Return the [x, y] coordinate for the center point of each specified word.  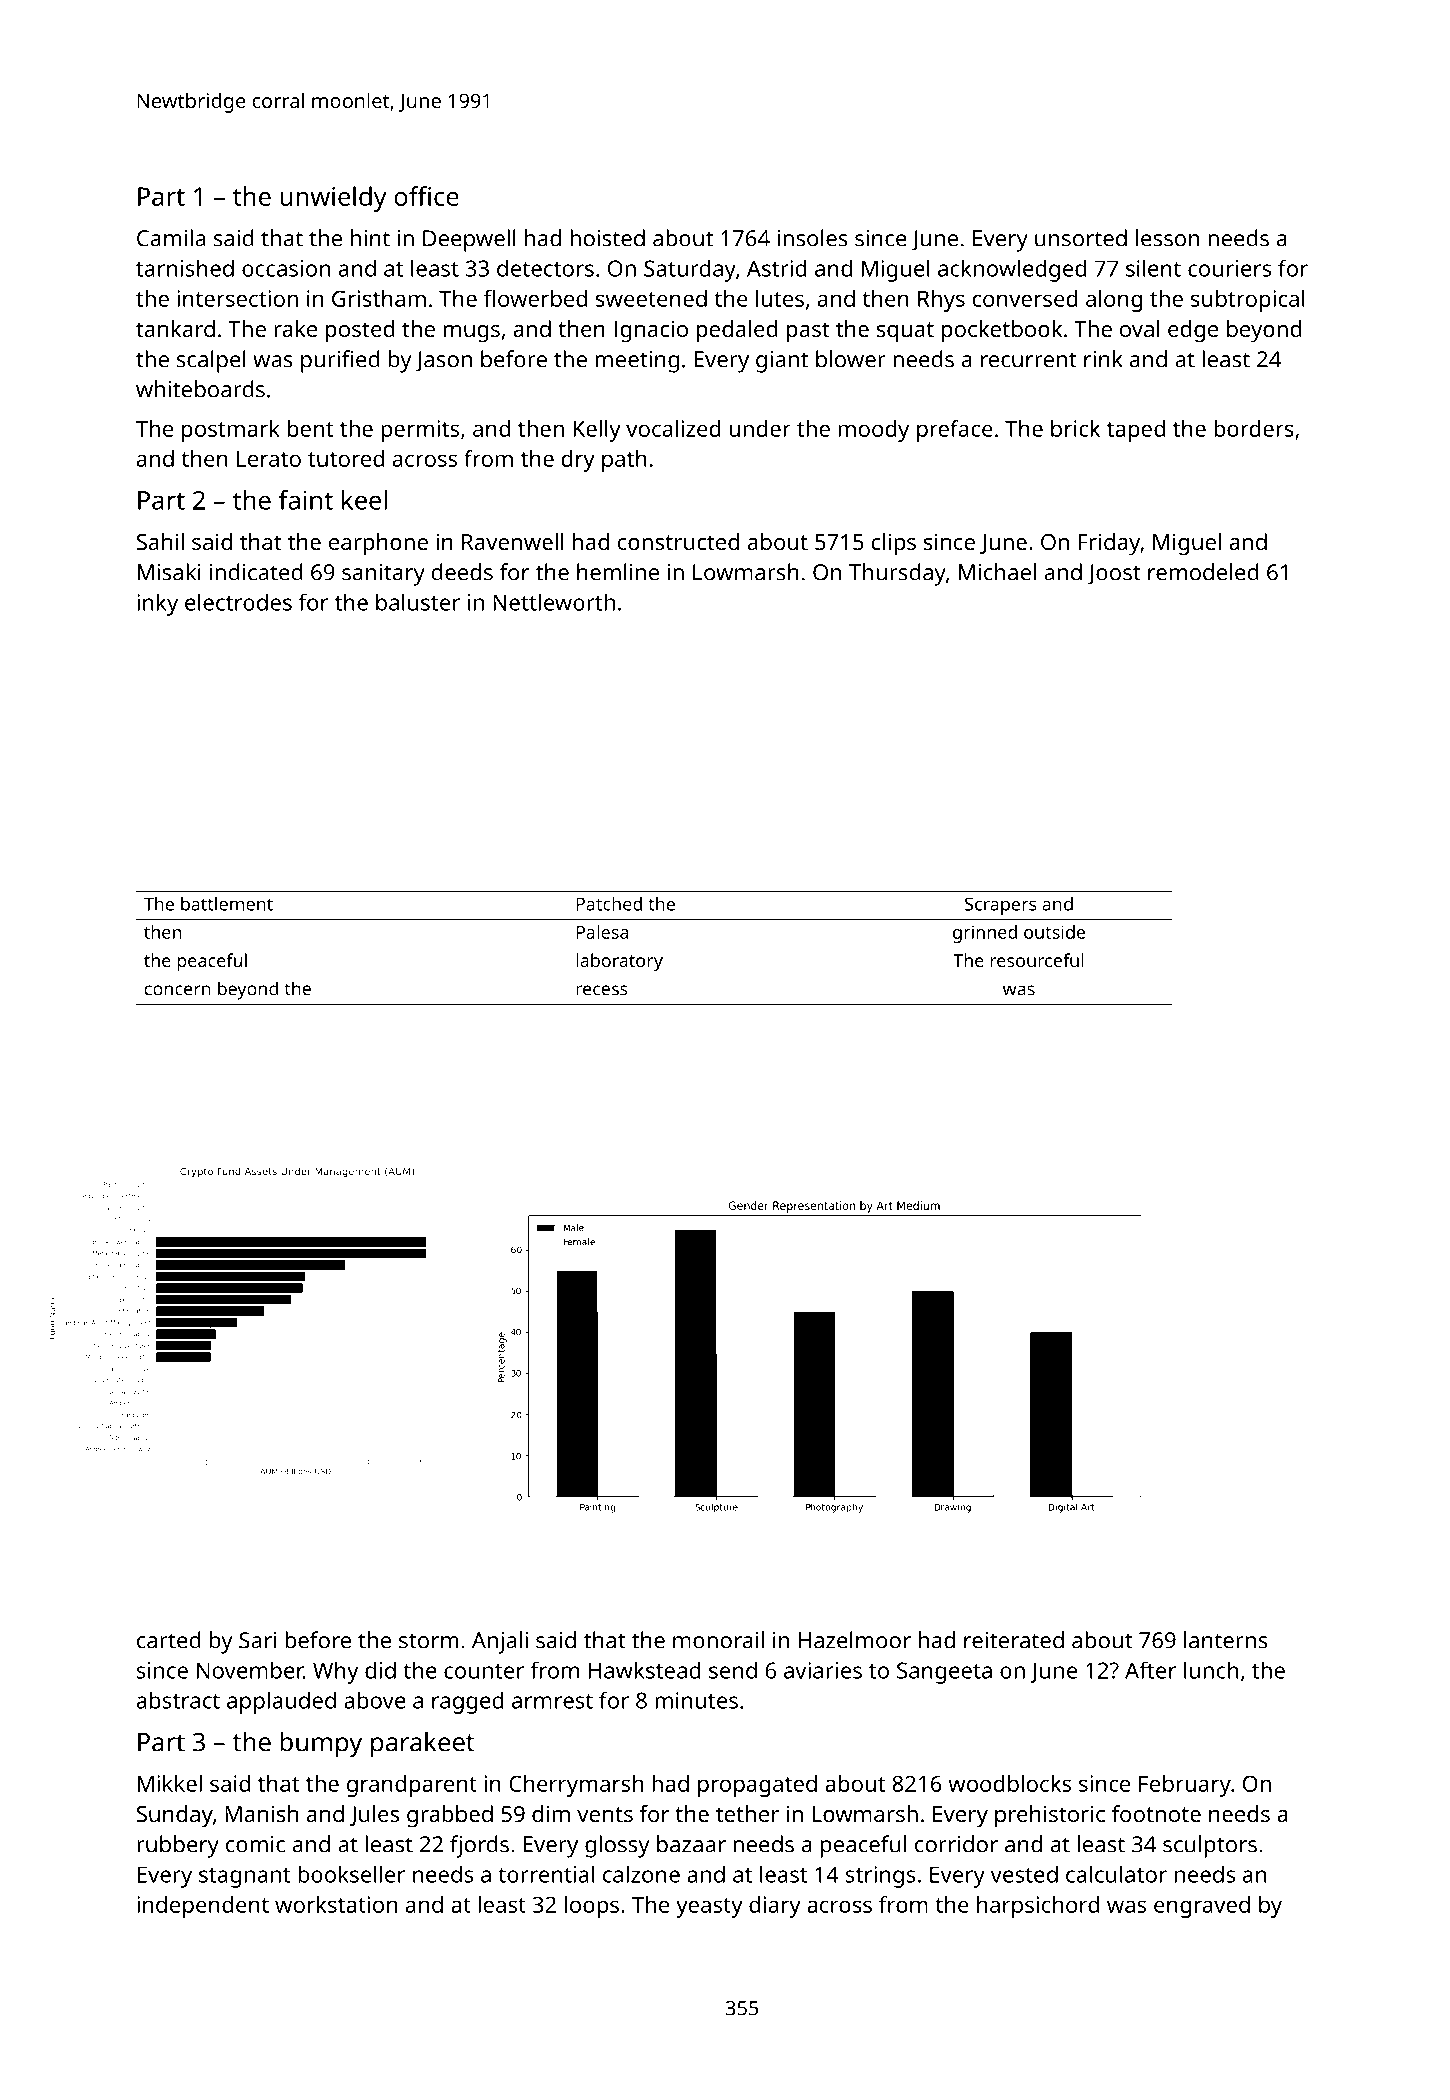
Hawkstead [645, 1670]
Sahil [160, 541]
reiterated [1014, 1640]
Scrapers [1001, 906]
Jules [374, 1815]
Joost [1114, 574]
